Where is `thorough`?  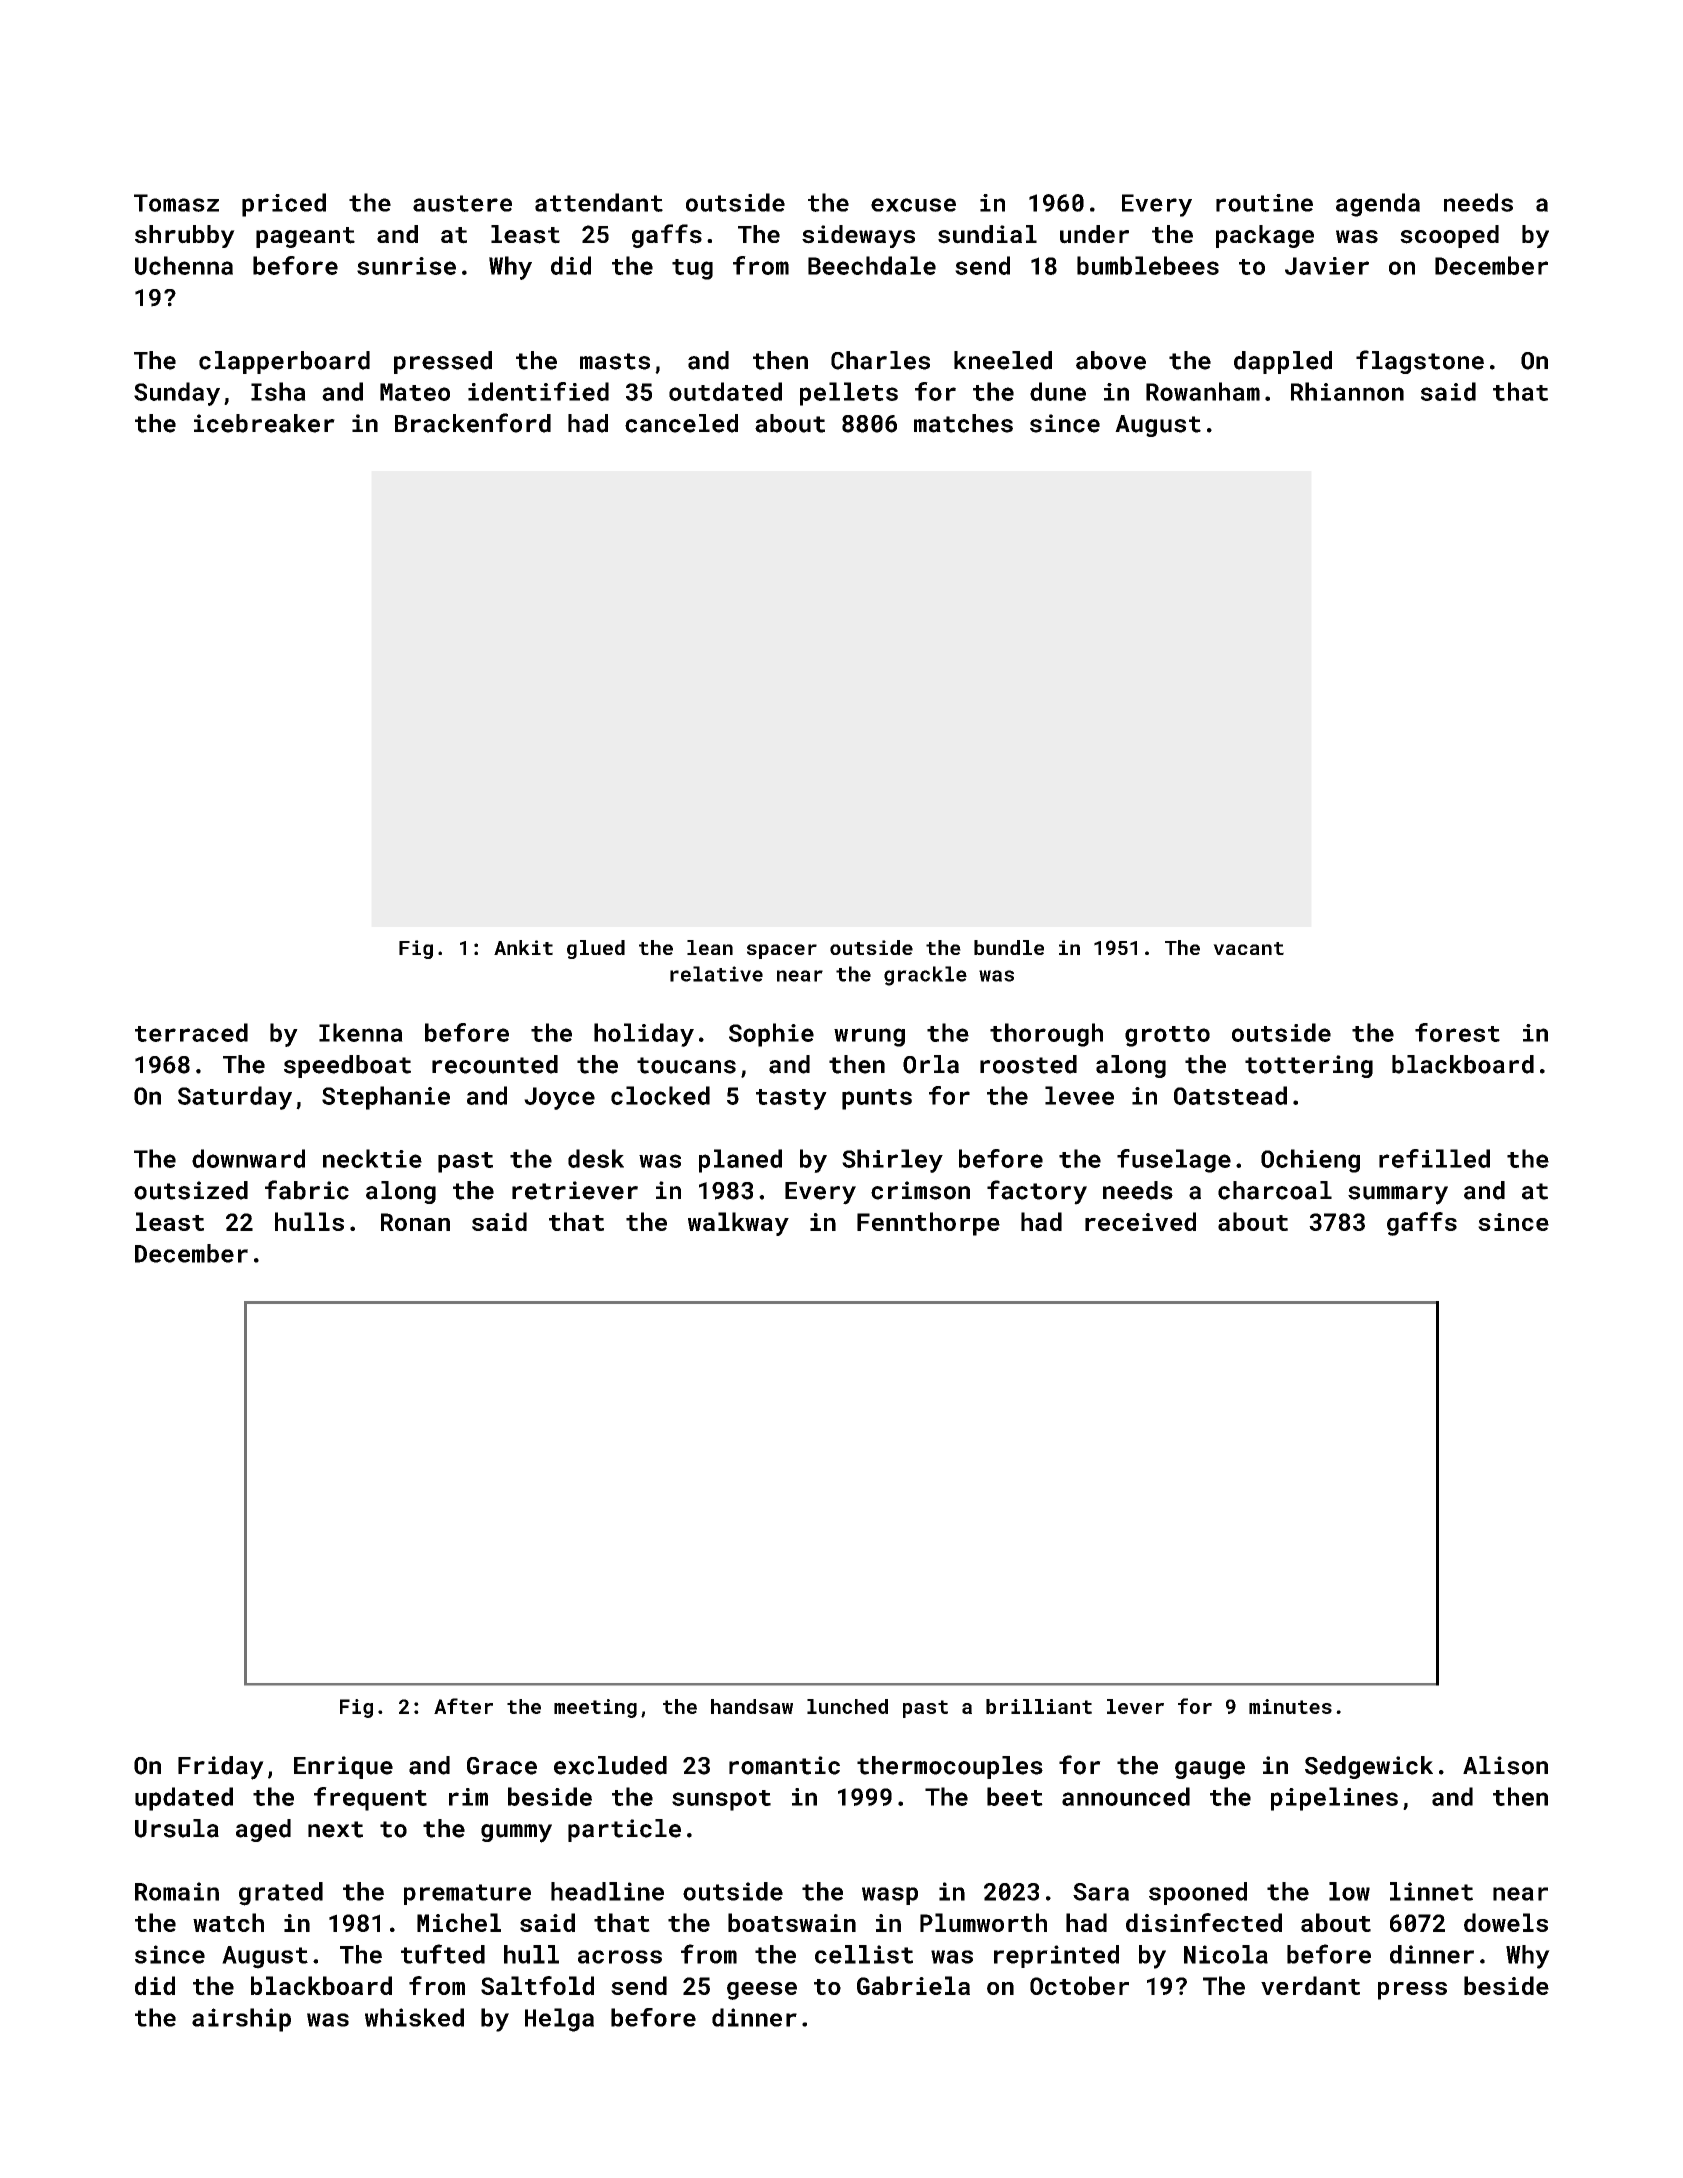
thorough is located at coordinates (1046, 1035).
